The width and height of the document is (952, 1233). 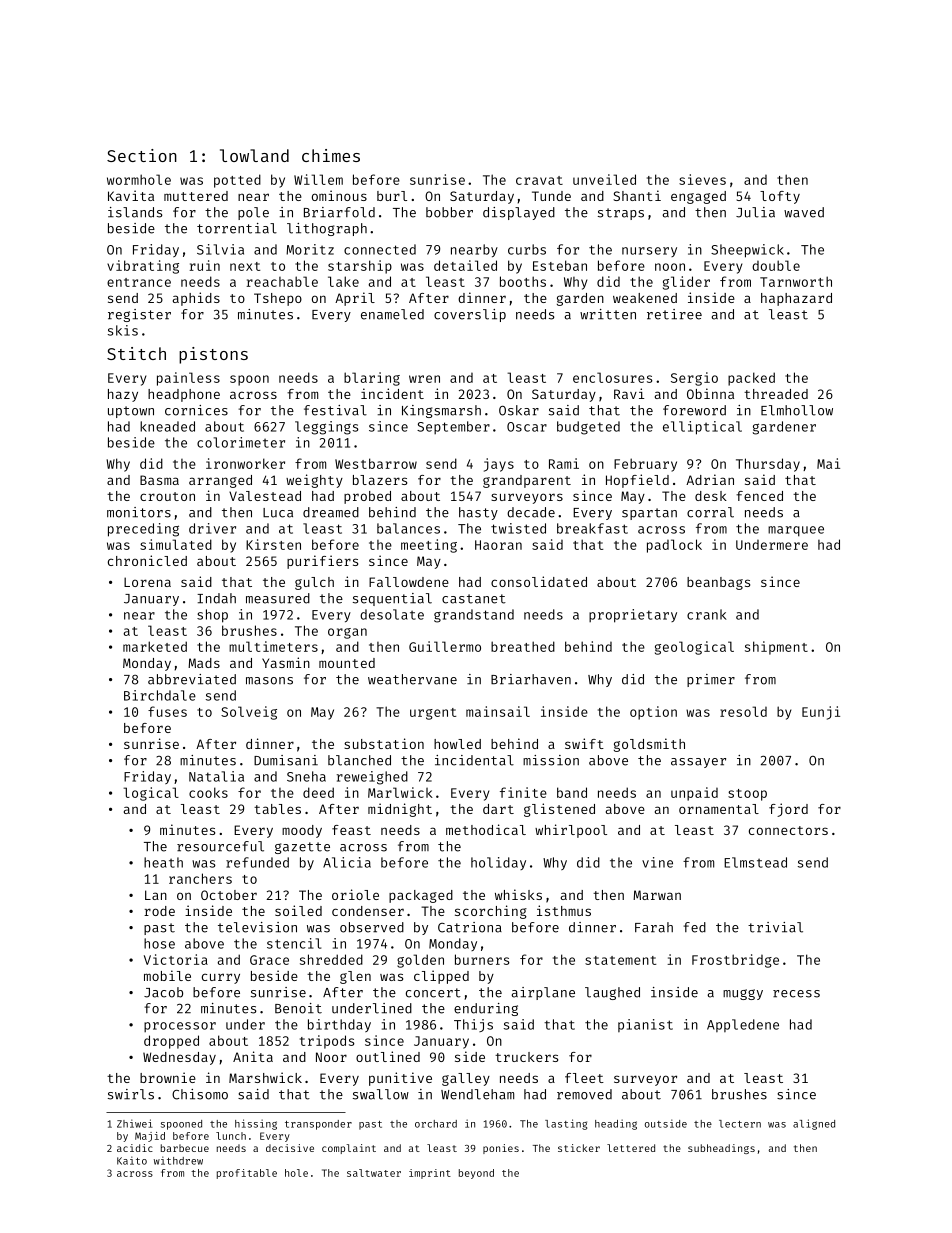 I want to click on Solveig, so click(x=249, y=713).
